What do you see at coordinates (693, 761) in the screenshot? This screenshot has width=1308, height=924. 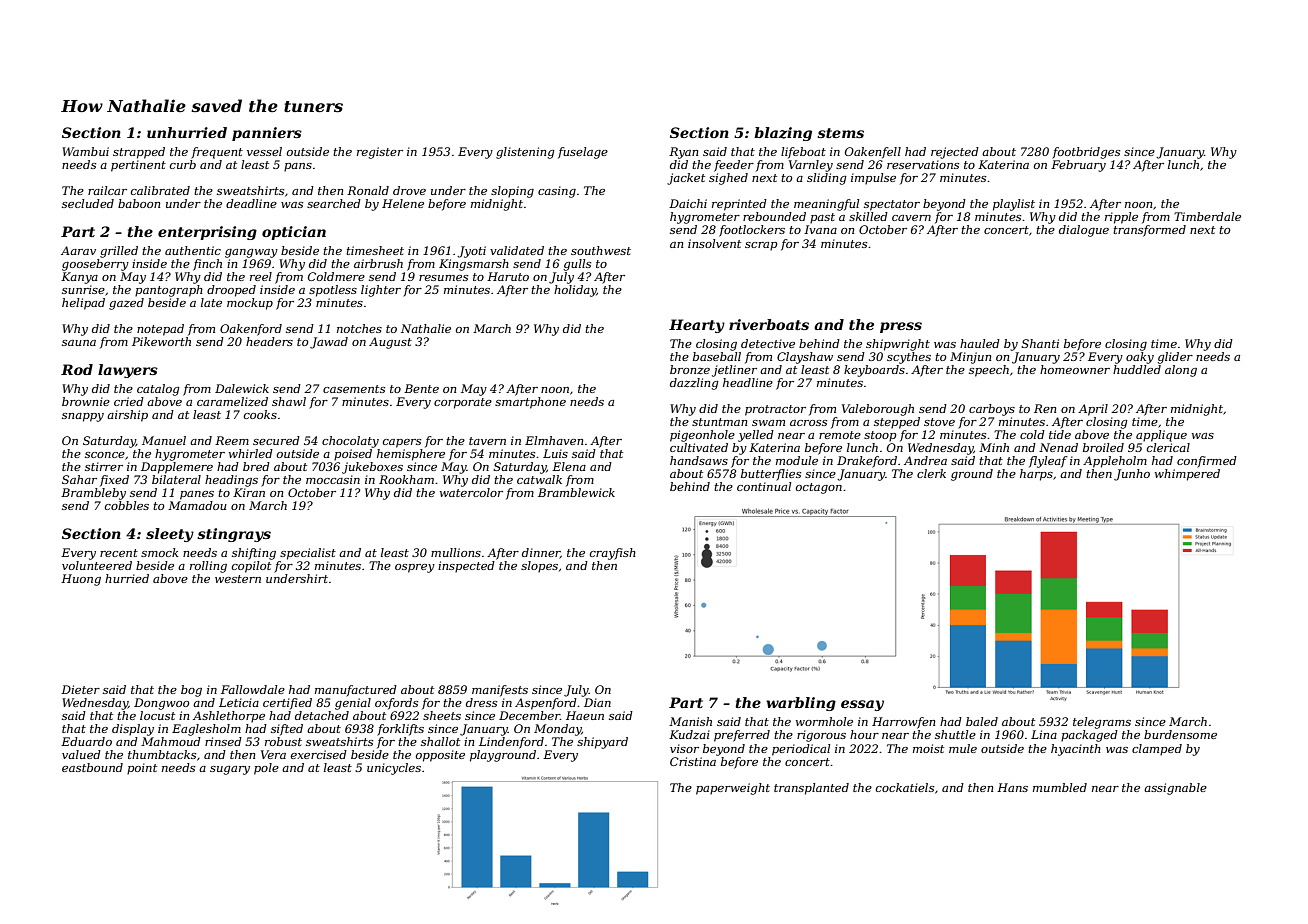 I see `Cristina` at bounding box center [693, 761].
